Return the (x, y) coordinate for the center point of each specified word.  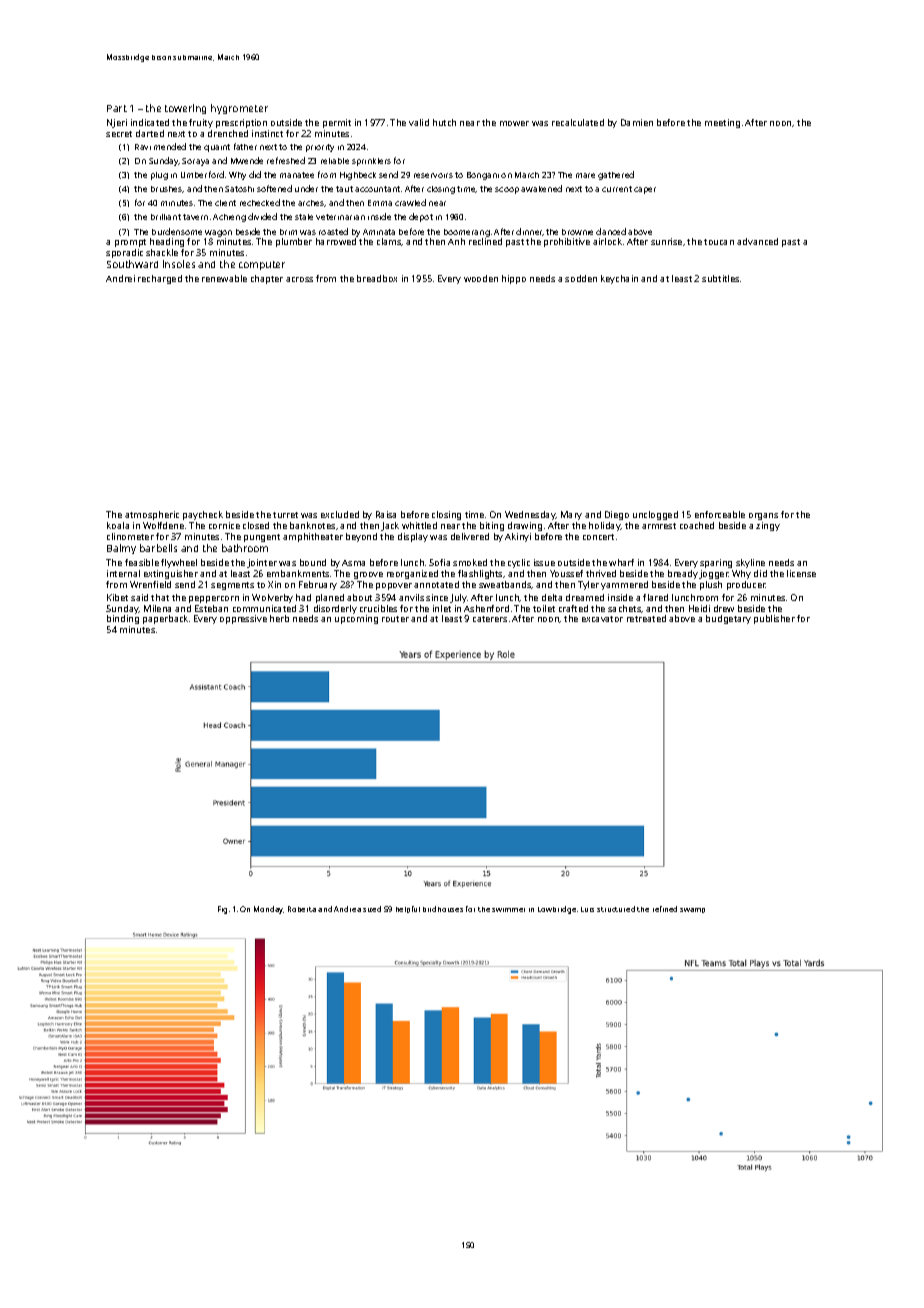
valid (419, 122)
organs (763, 516)
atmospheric (152, 515)
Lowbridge (557, 910)
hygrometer (239, 109)
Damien (637, 122)
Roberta (302, 909)
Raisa (386, 514)
